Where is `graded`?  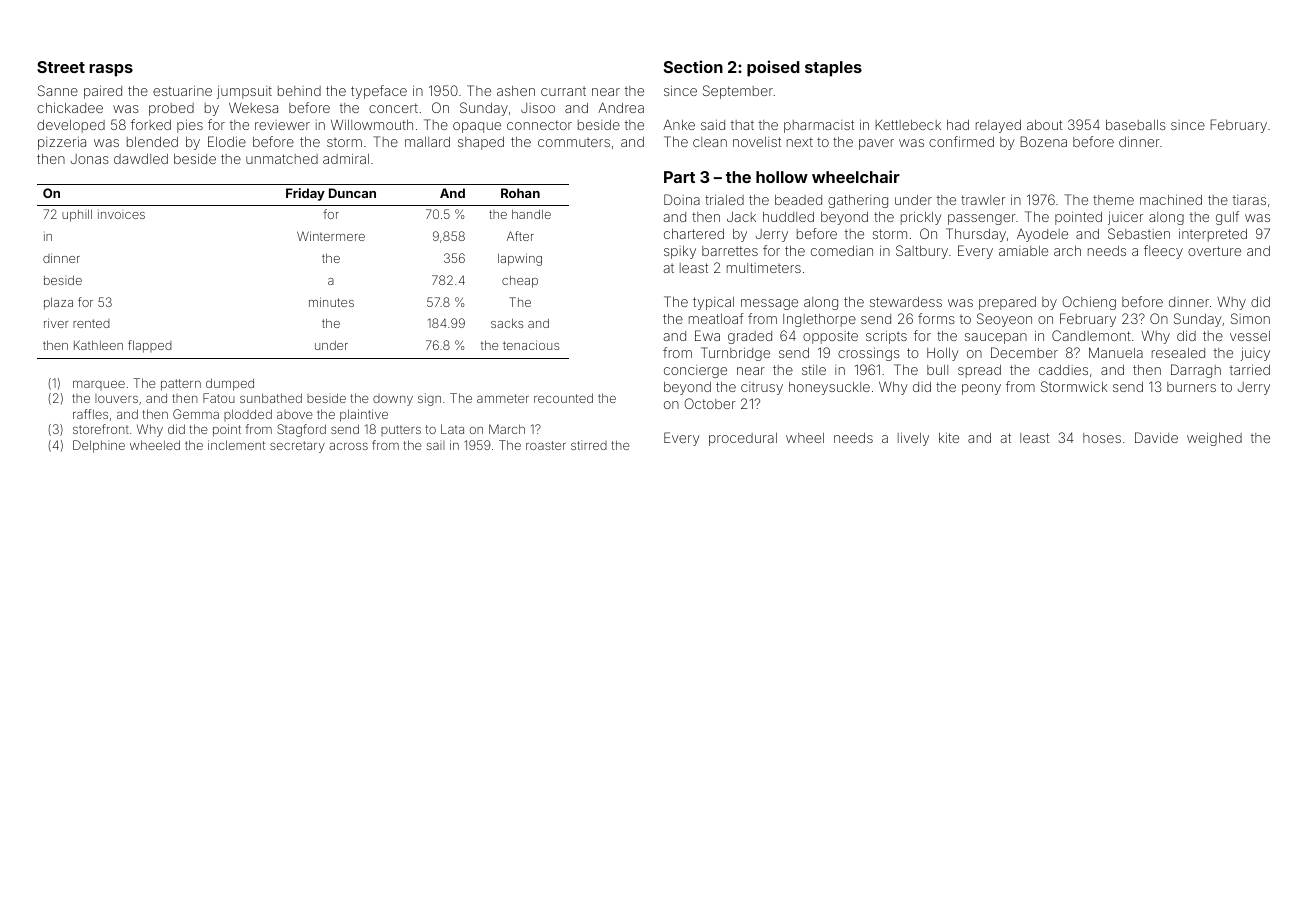 graded is located at coordinates (750, 337).
